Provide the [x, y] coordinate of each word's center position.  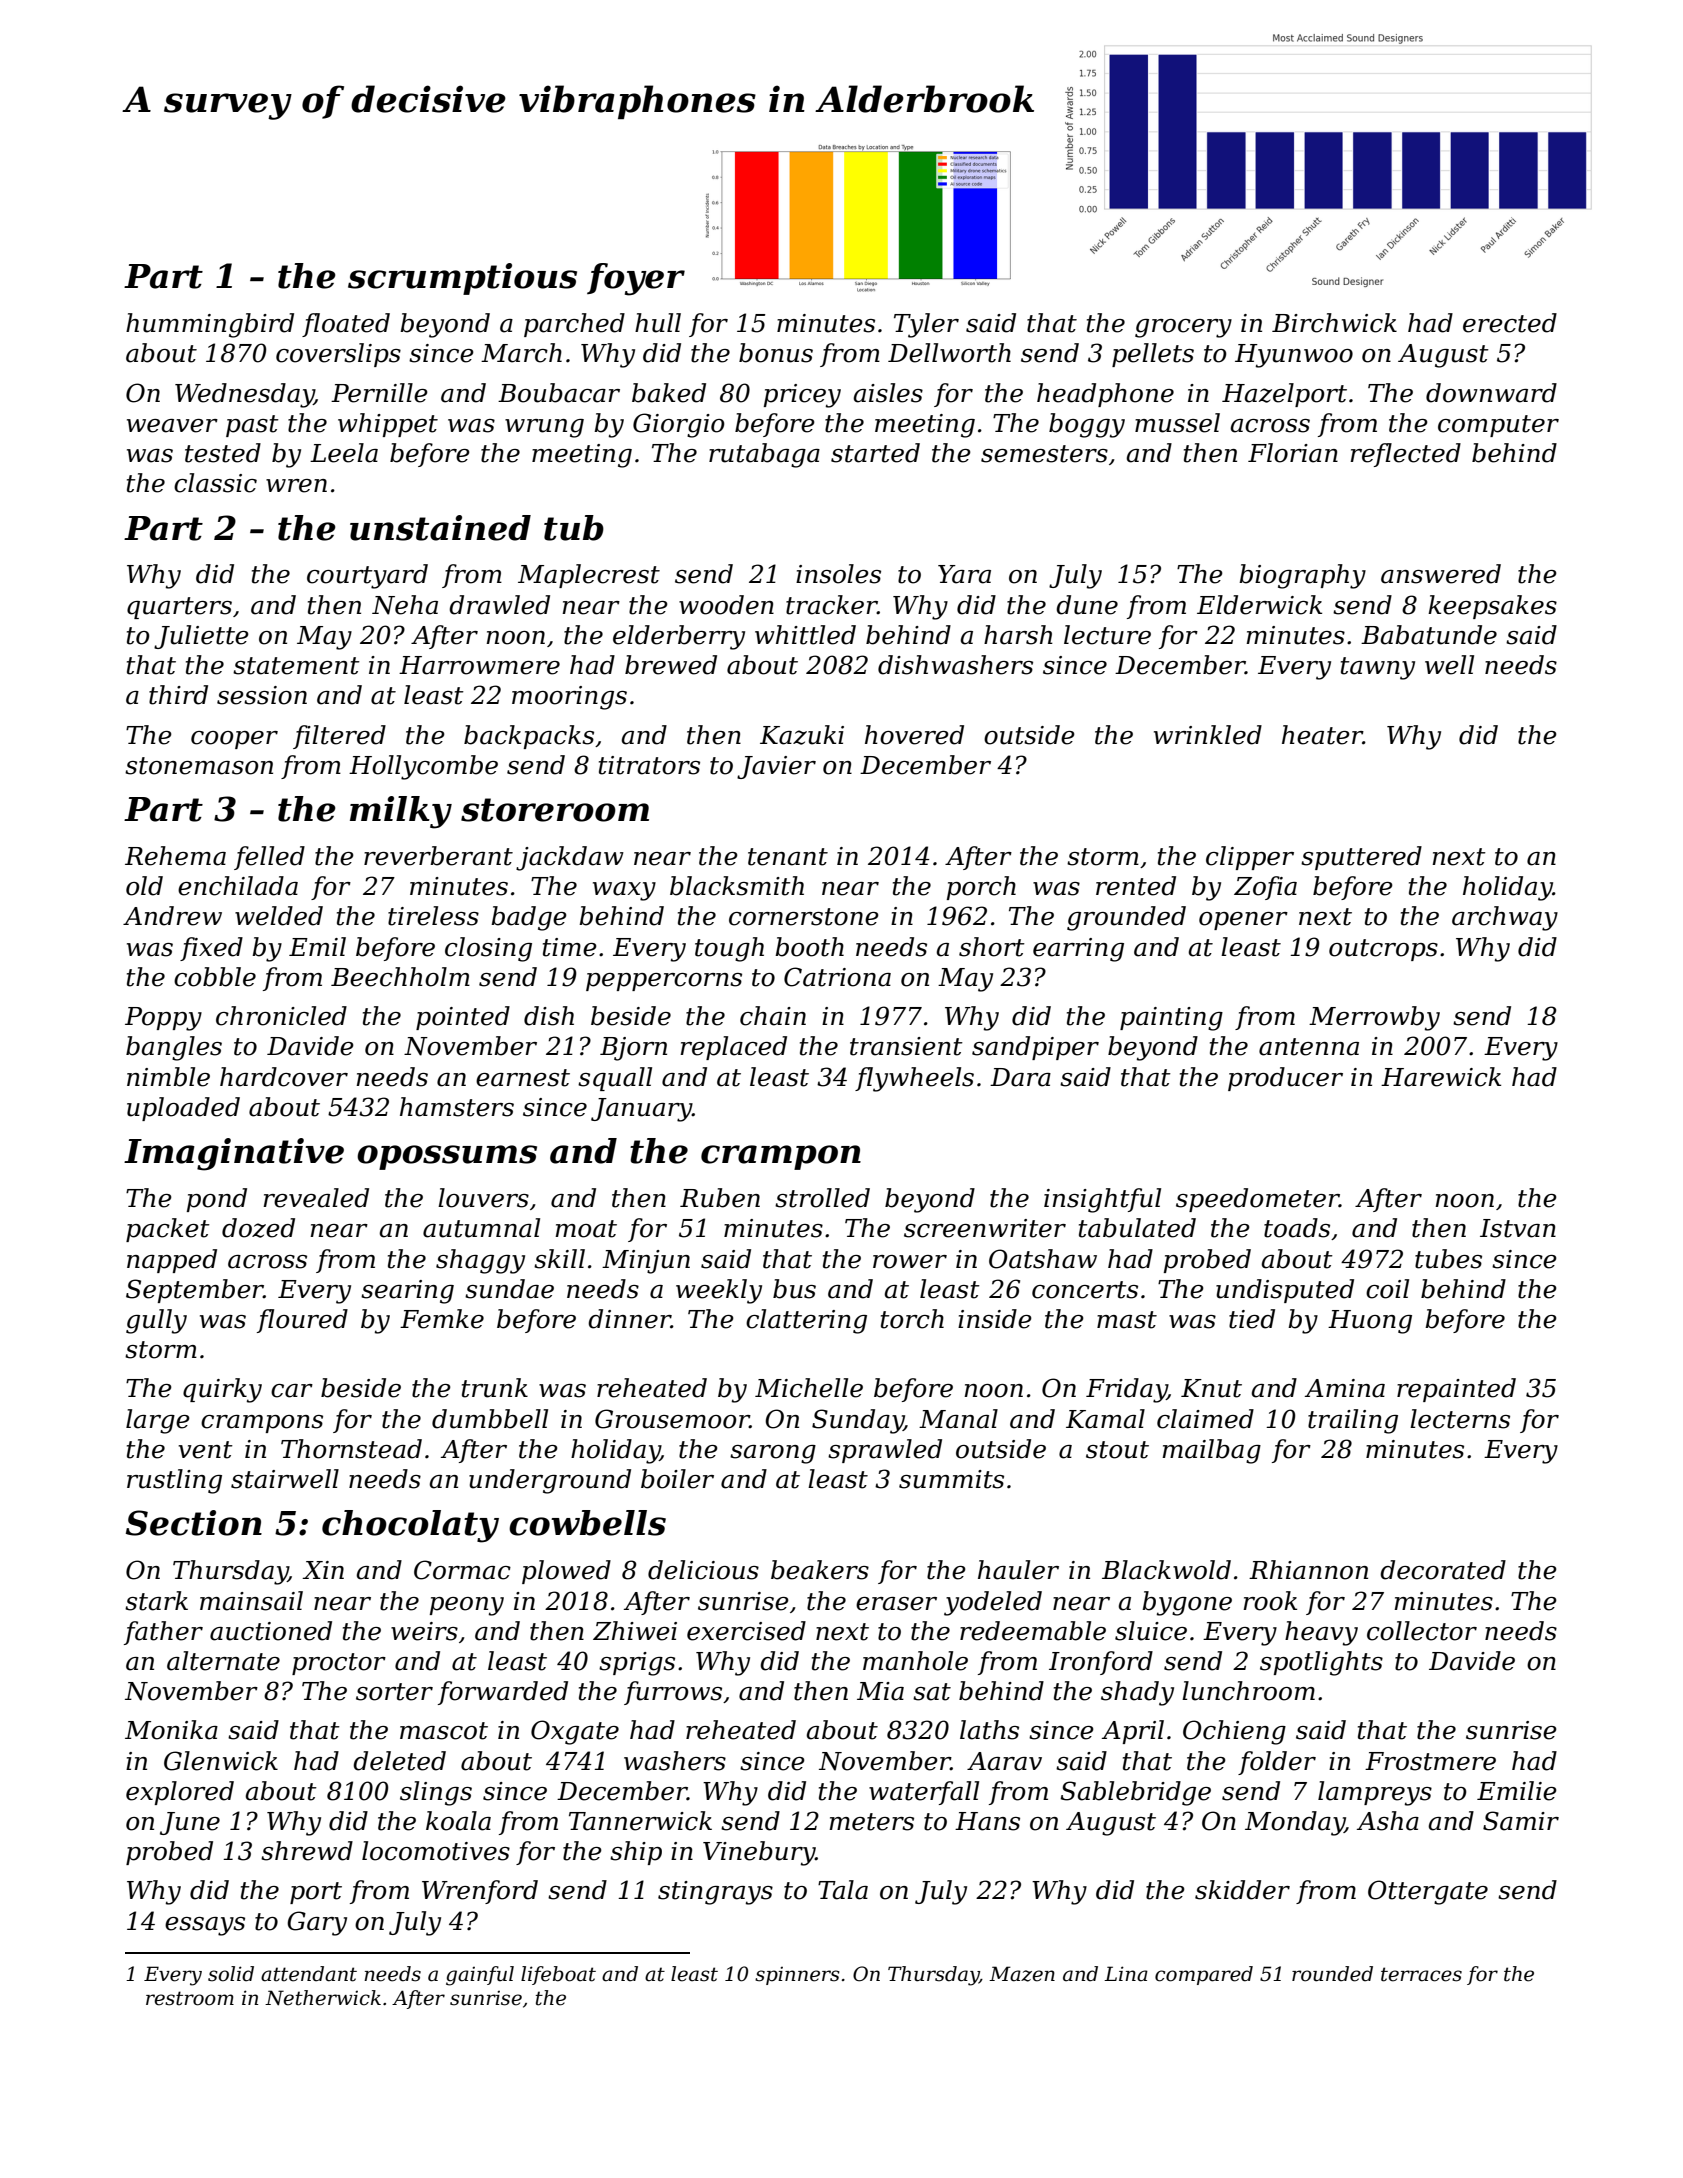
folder [1277, 1763]
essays [205, 1926]
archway [1505, 918]
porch [981, 888]
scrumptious [462, 279]
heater [1322, 735]
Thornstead [351, 1449]
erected [1510, 323]
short [992, 947]
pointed [463, 1018]
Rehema [175, 856]
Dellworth [949, 353]
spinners [797, 1976]
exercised [746, 1631]
